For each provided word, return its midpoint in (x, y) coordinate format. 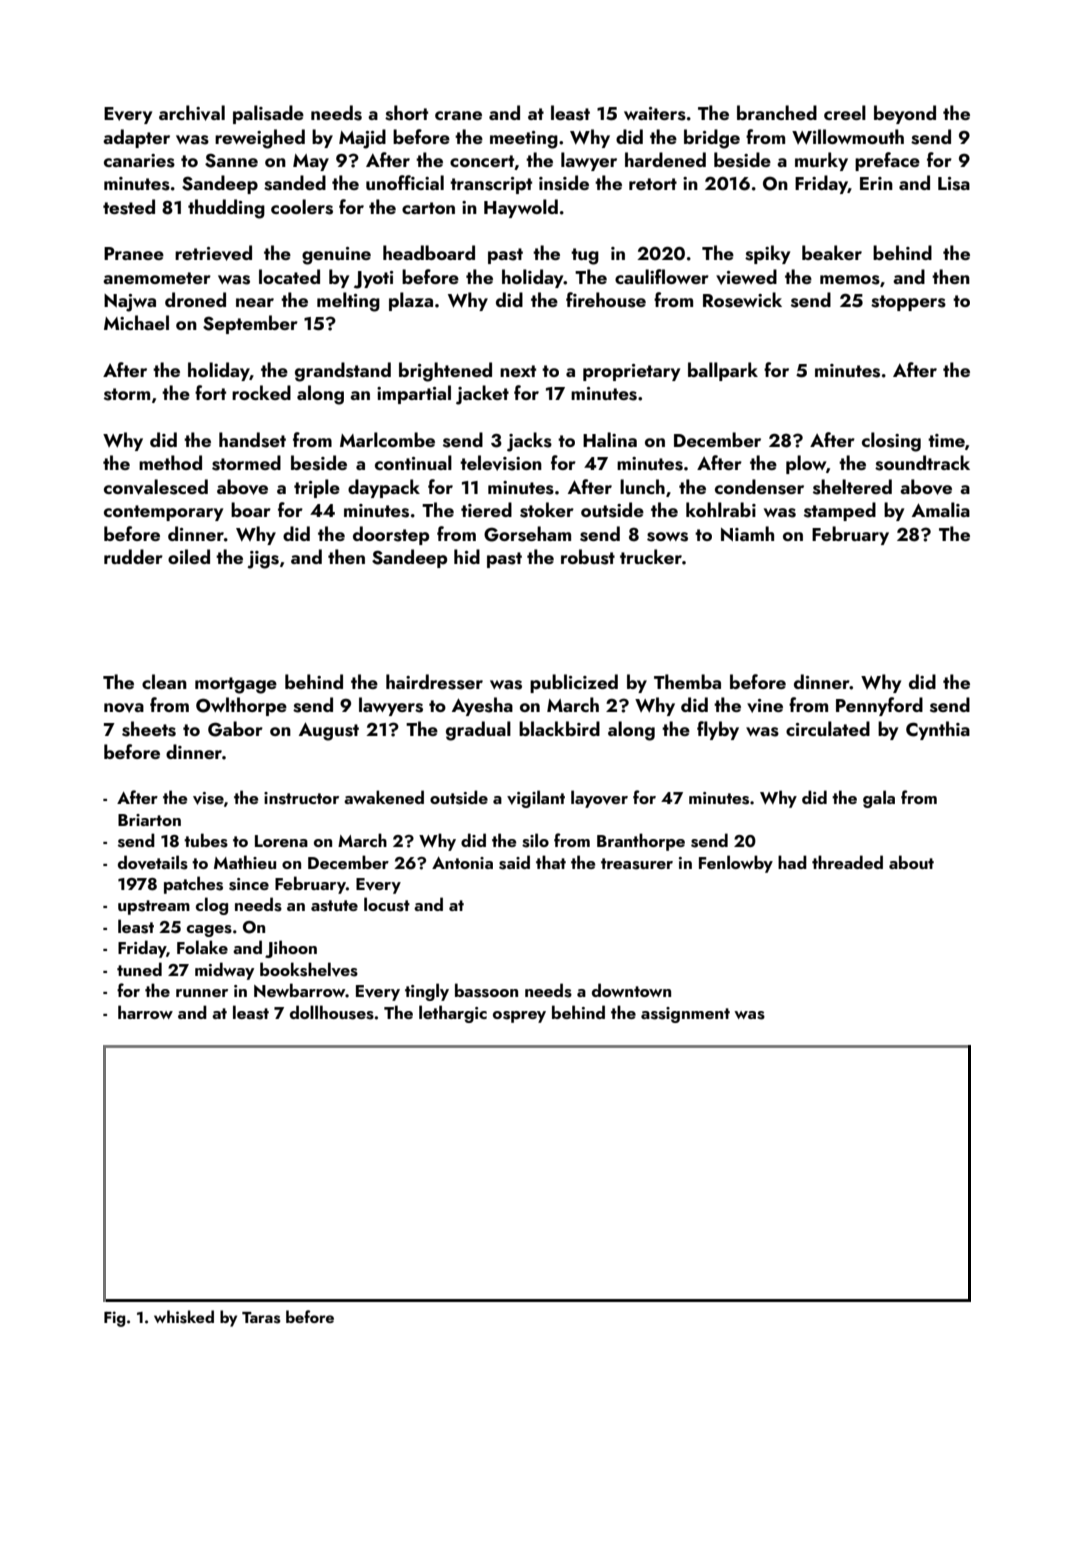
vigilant (536, 799)
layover (599, 799)
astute (334, 906)
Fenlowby (736, 864)
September (250, 324)
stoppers (908, 303)
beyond (905, 114)
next (518, 371)
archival (192, 113)
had (792, 862)
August (329, 731)
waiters (655, 114)
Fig (114, 1319)
